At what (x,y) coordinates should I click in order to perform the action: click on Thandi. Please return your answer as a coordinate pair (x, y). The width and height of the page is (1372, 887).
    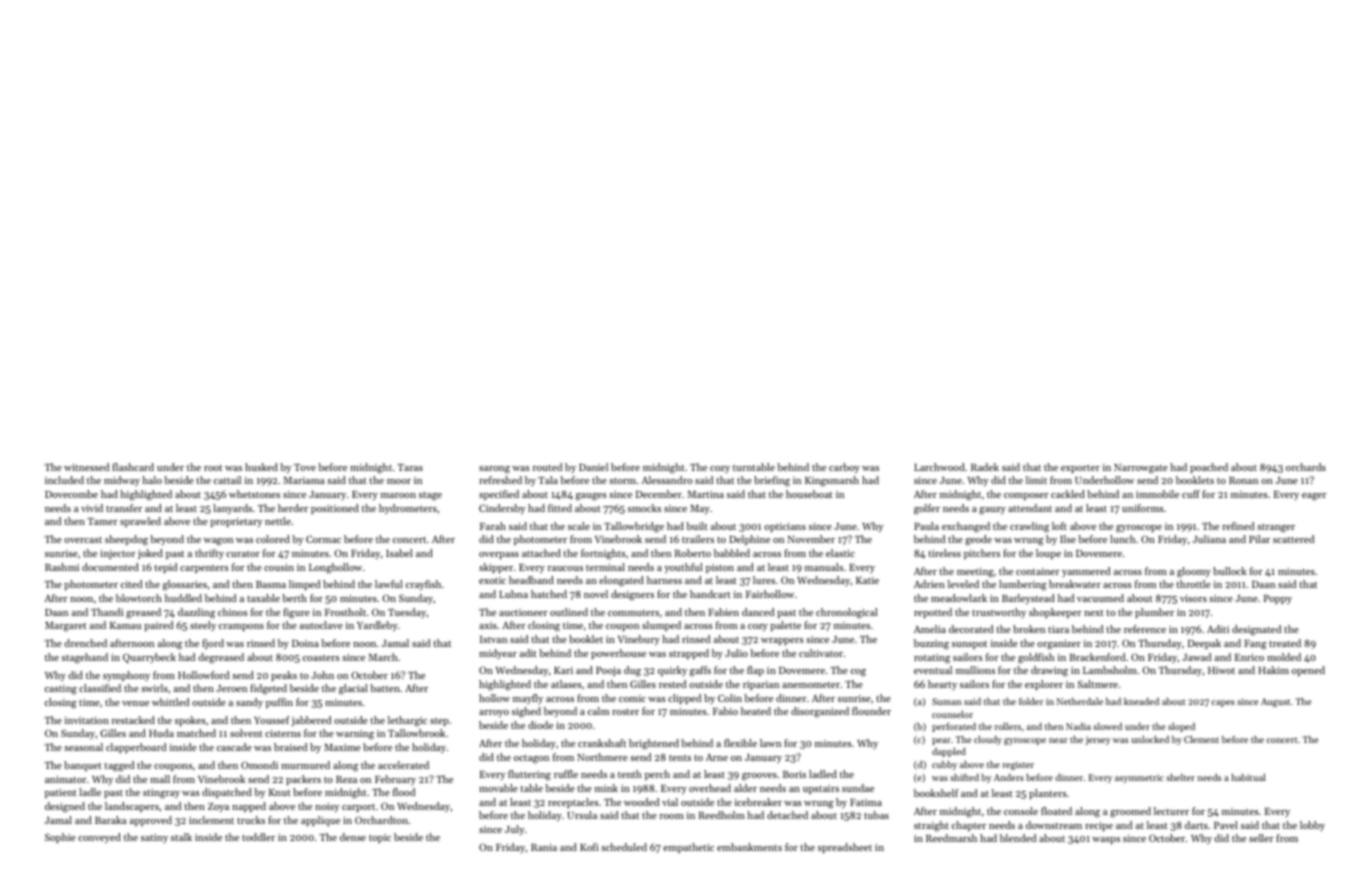
    Looking at the image, I should click on (107, 612).
